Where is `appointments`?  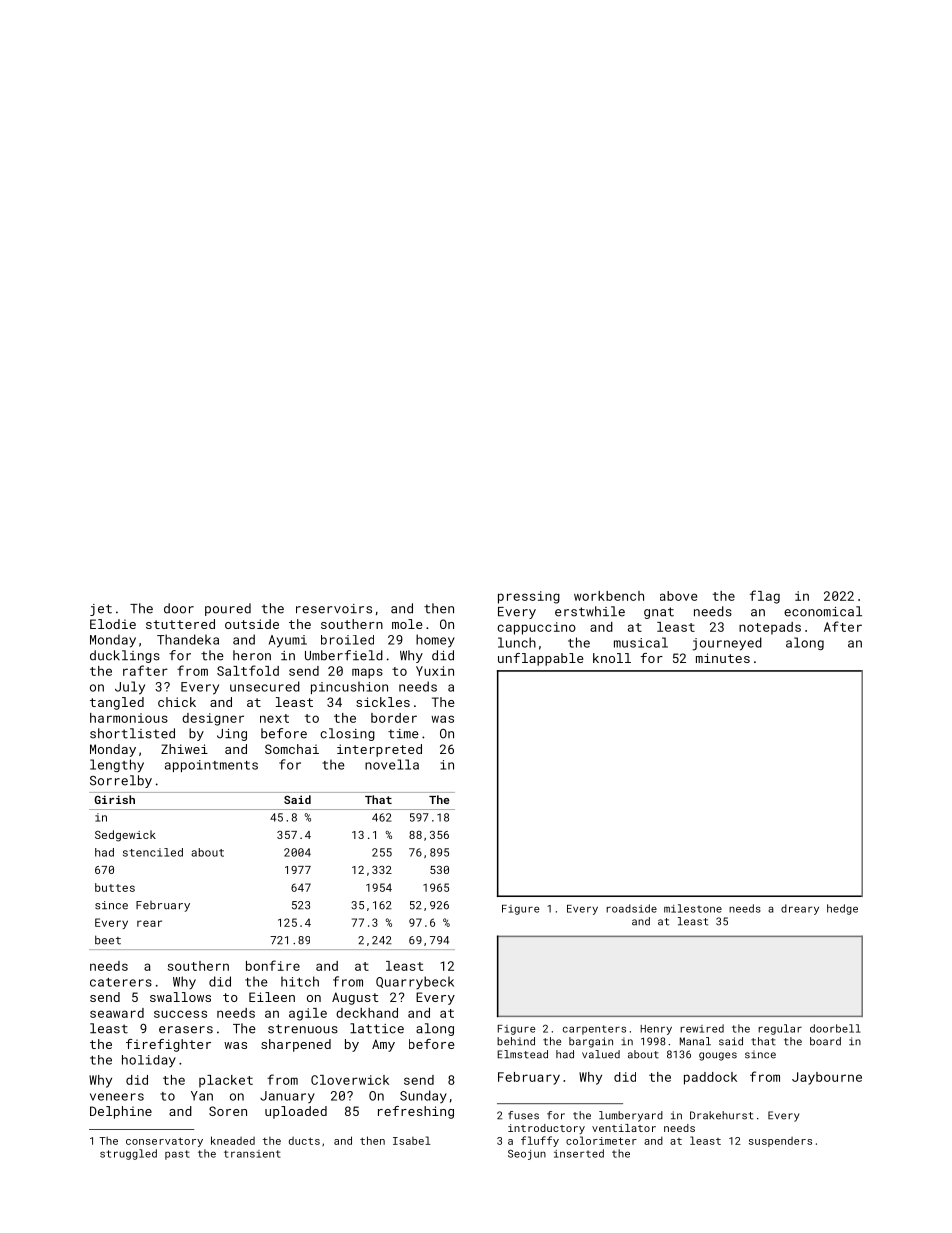 appointments is located at coordinates (211, 766).
